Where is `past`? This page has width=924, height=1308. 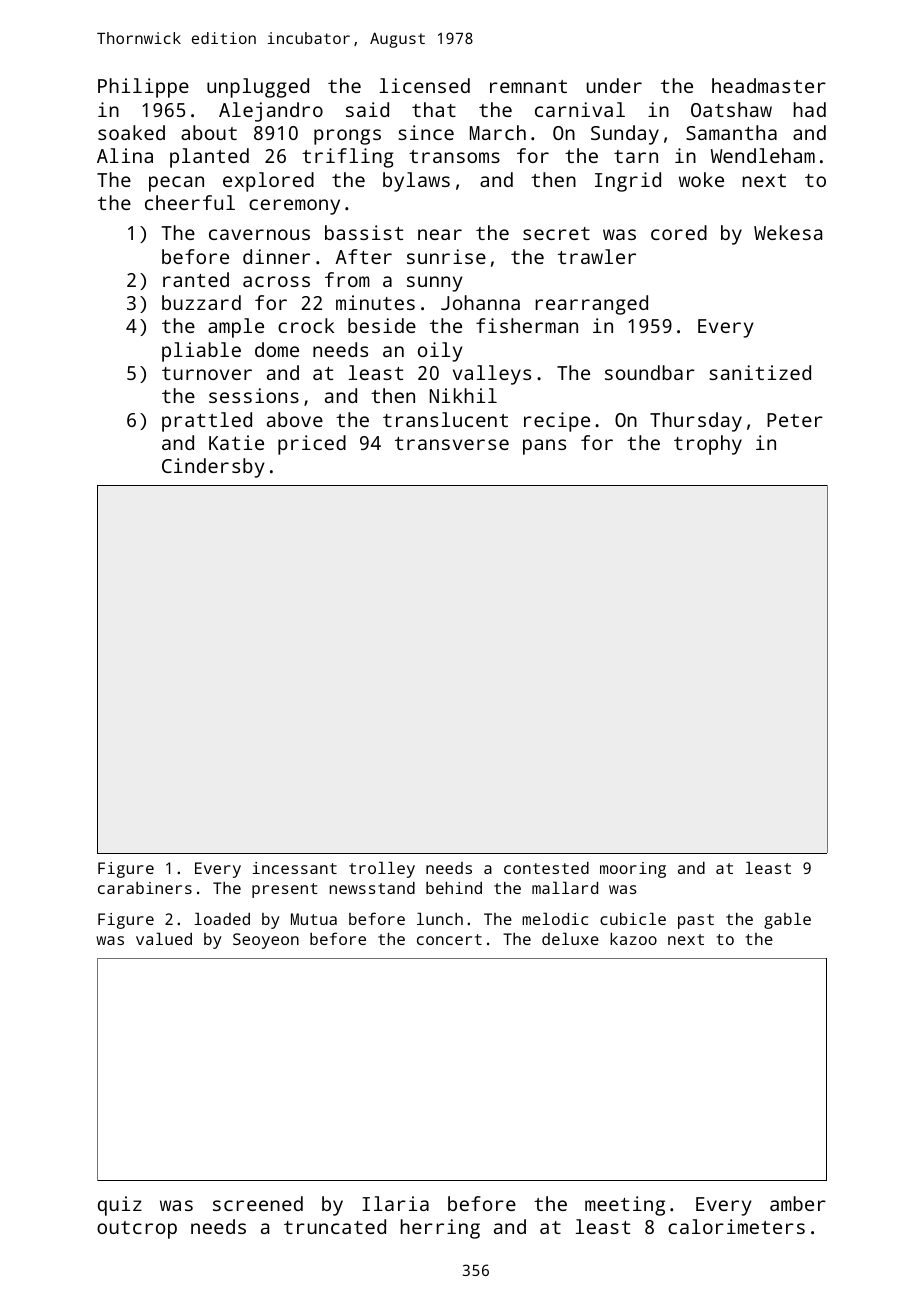
past is located at coordinates (696, 921).
